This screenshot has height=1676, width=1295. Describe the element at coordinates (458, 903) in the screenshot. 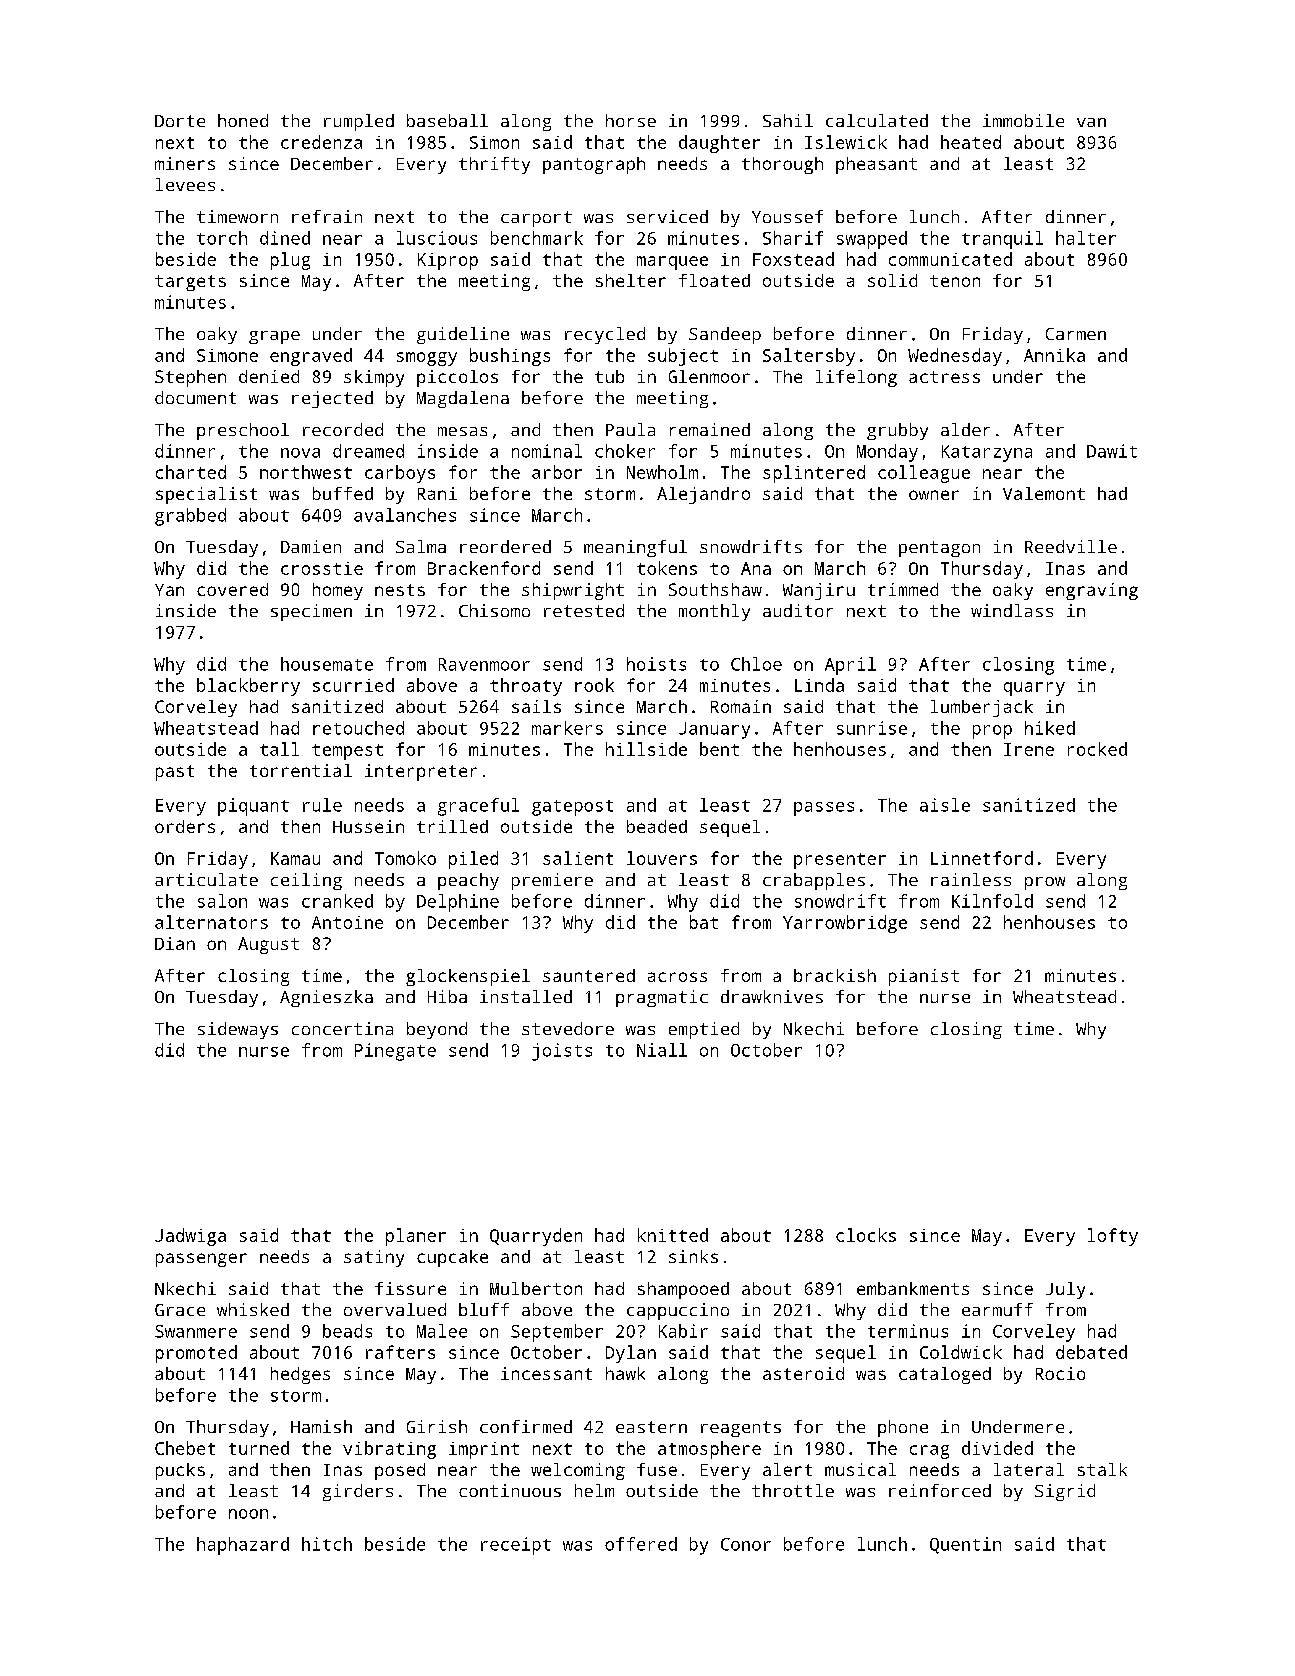

I see `Delphine` at that location.
